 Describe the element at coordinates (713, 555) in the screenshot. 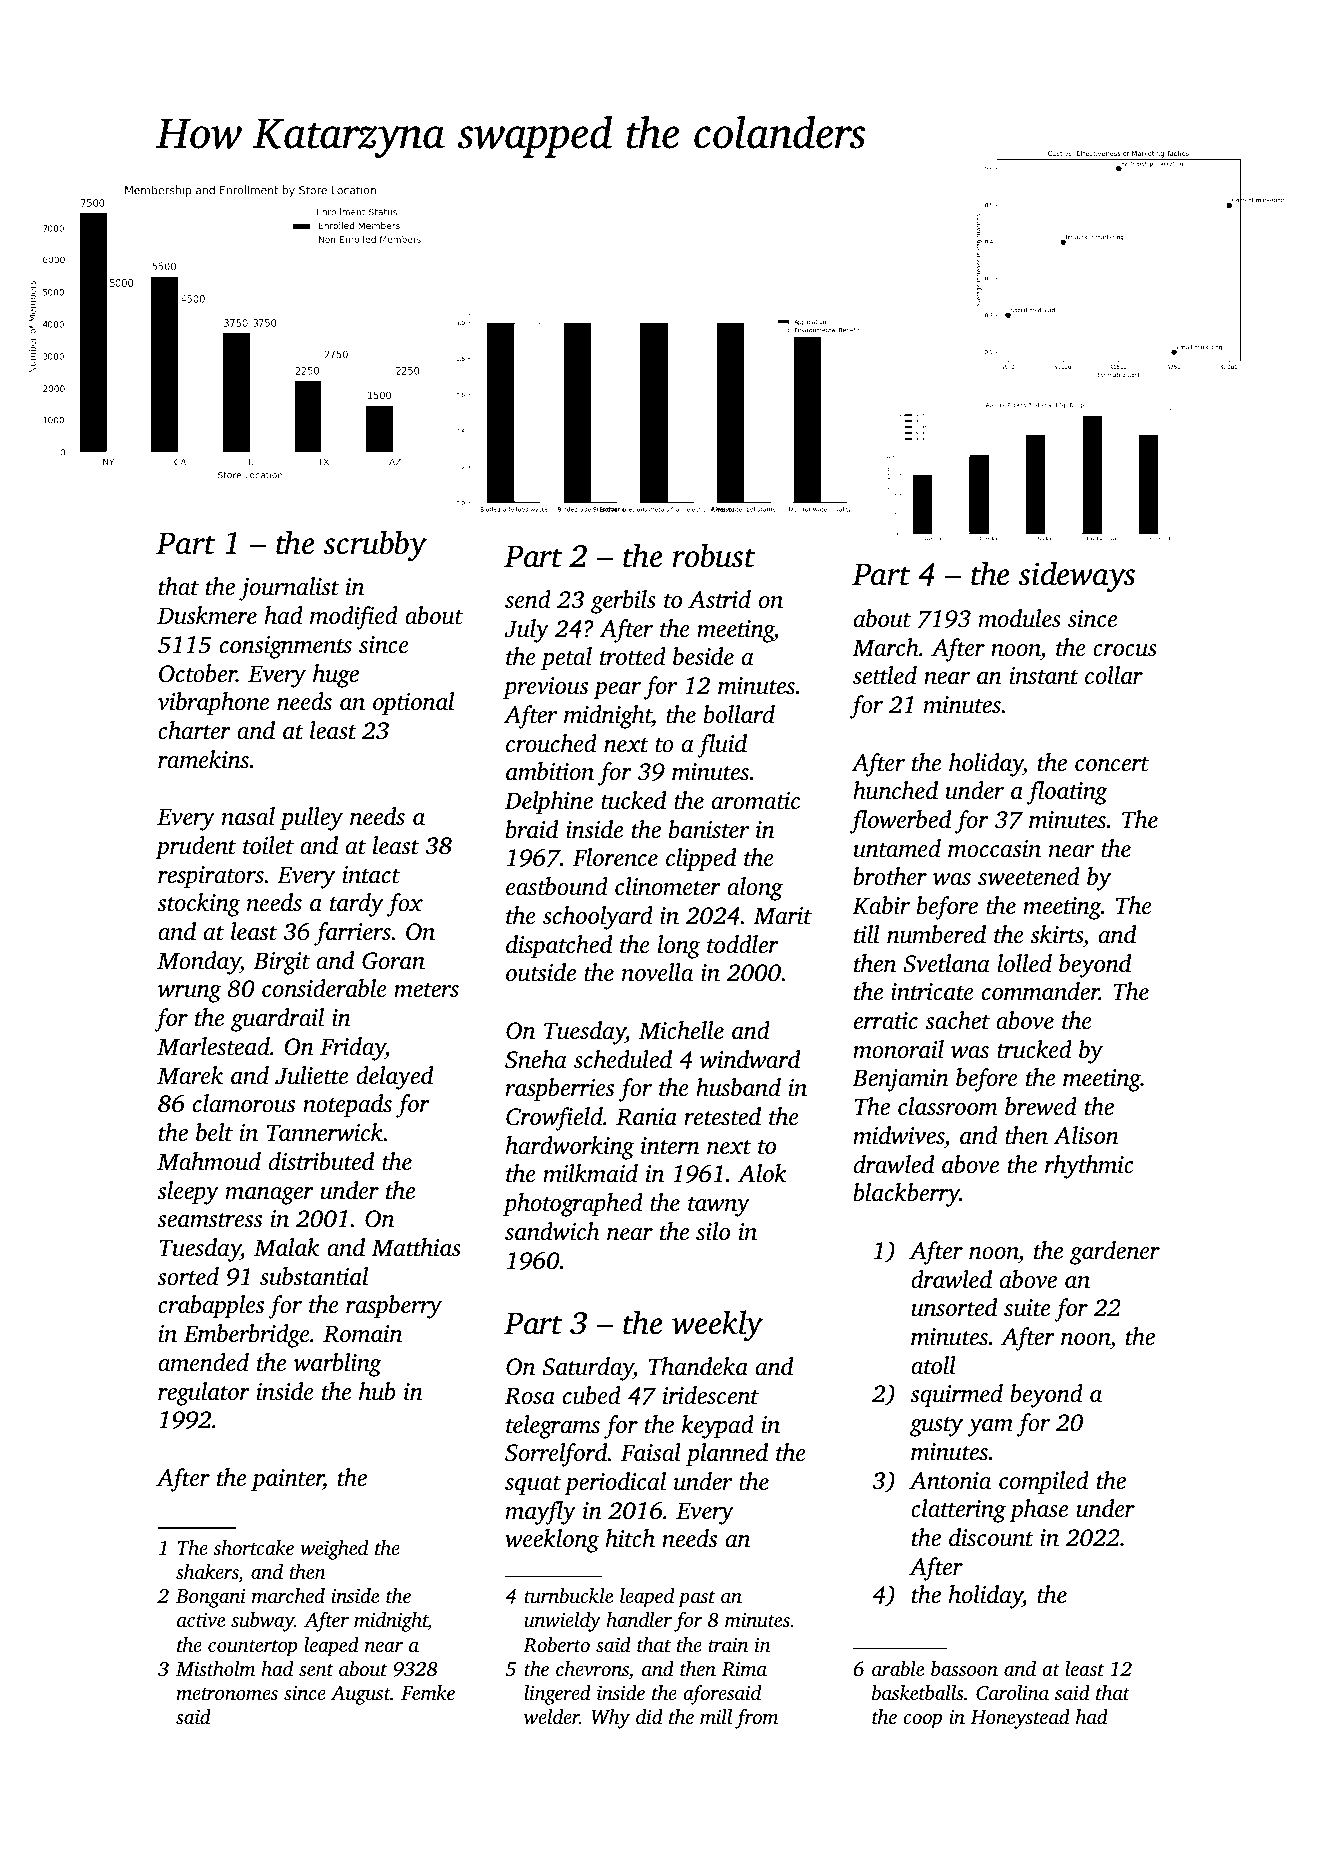

I see `robust` at that location.
